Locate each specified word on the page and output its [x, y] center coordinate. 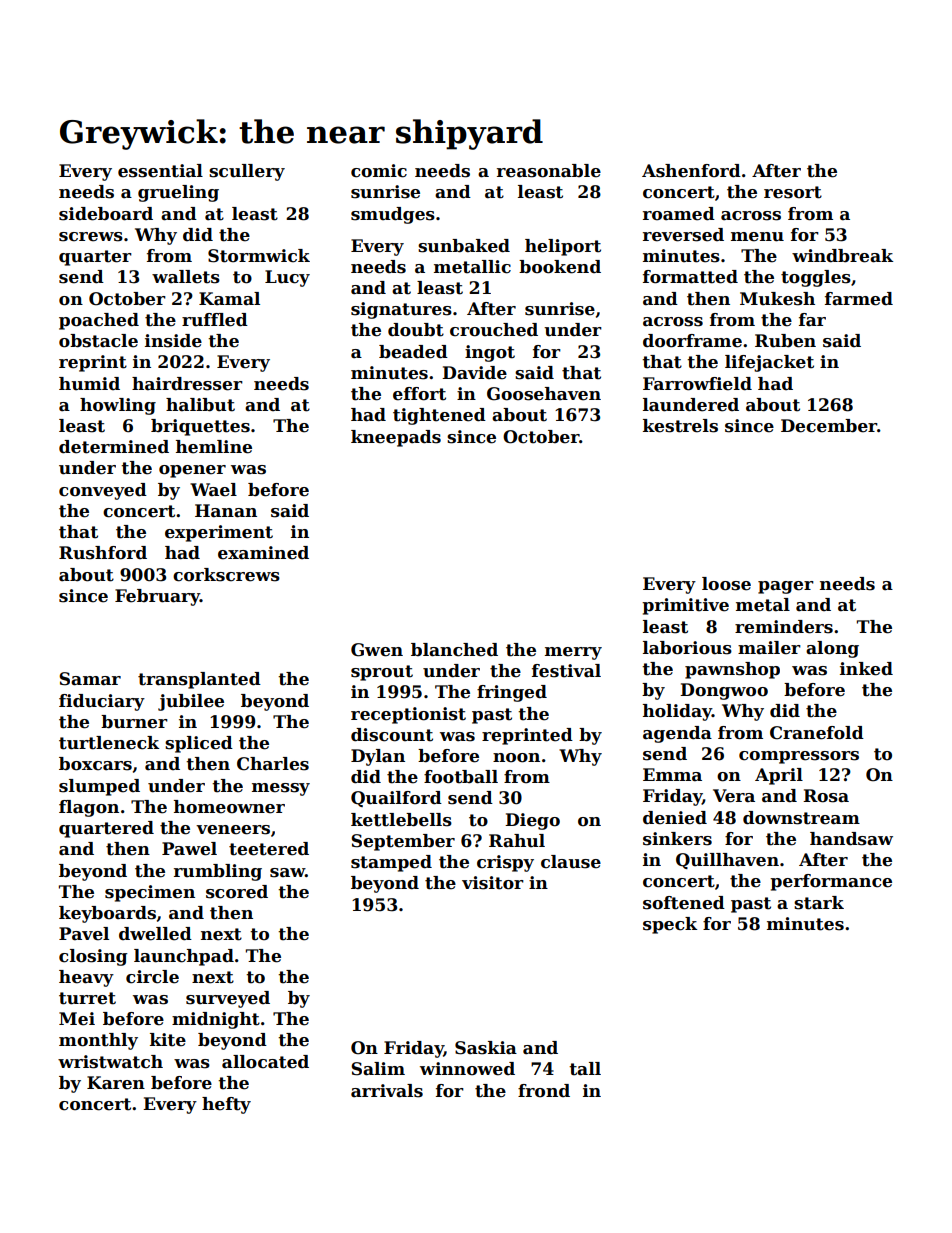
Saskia [486, 1048]
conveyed [103, 491]
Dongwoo [724, 691]
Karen [116, 1083]
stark [819, 903]
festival [566, 671]
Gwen [377, 650]
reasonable [549, 171]
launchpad [184, 957]
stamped [391, 863]
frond [544, 1091]
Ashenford [691, 171]
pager [786, 587]
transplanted [199, 680]
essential [160, 171]
